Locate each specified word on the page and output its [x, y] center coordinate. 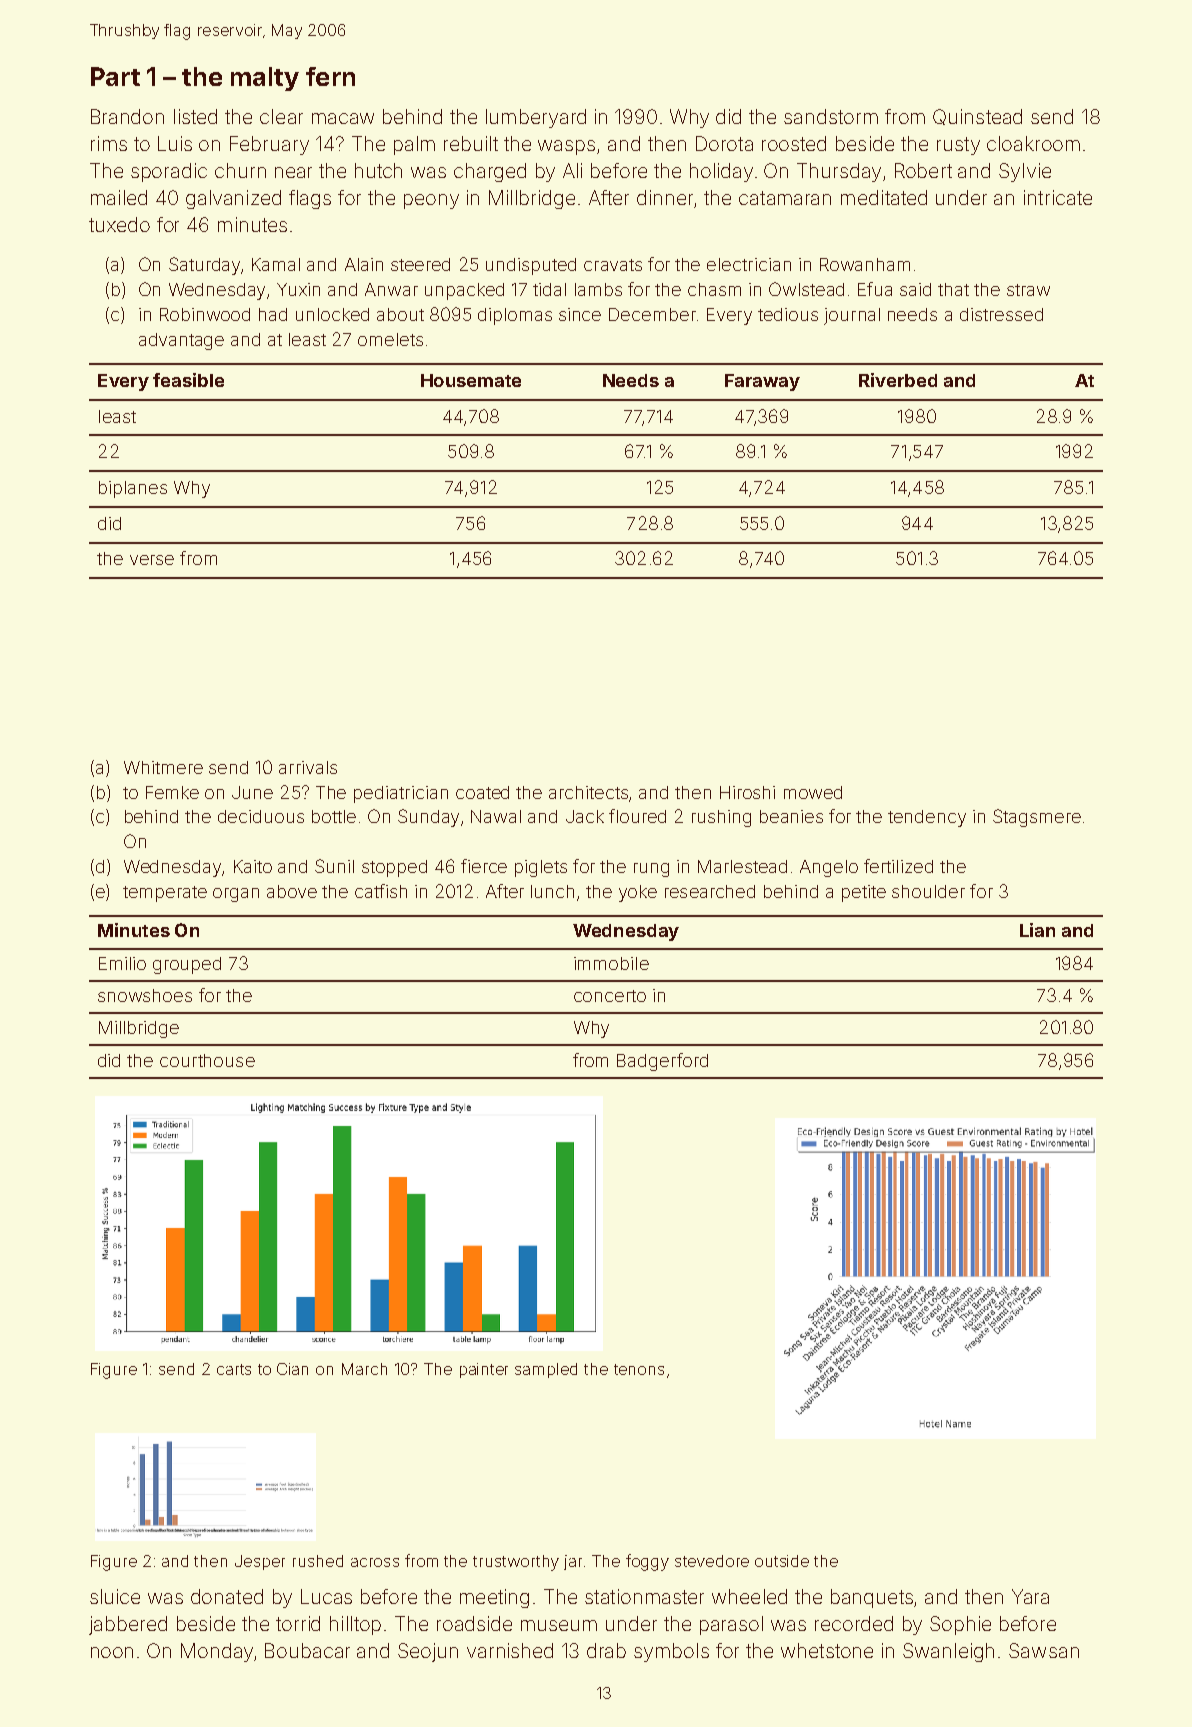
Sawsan [1044, 1650]
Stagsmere [1037, 818]
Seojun [428, 1652]
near [293, 172]
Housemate [471, 380]
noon [112, 1652]
